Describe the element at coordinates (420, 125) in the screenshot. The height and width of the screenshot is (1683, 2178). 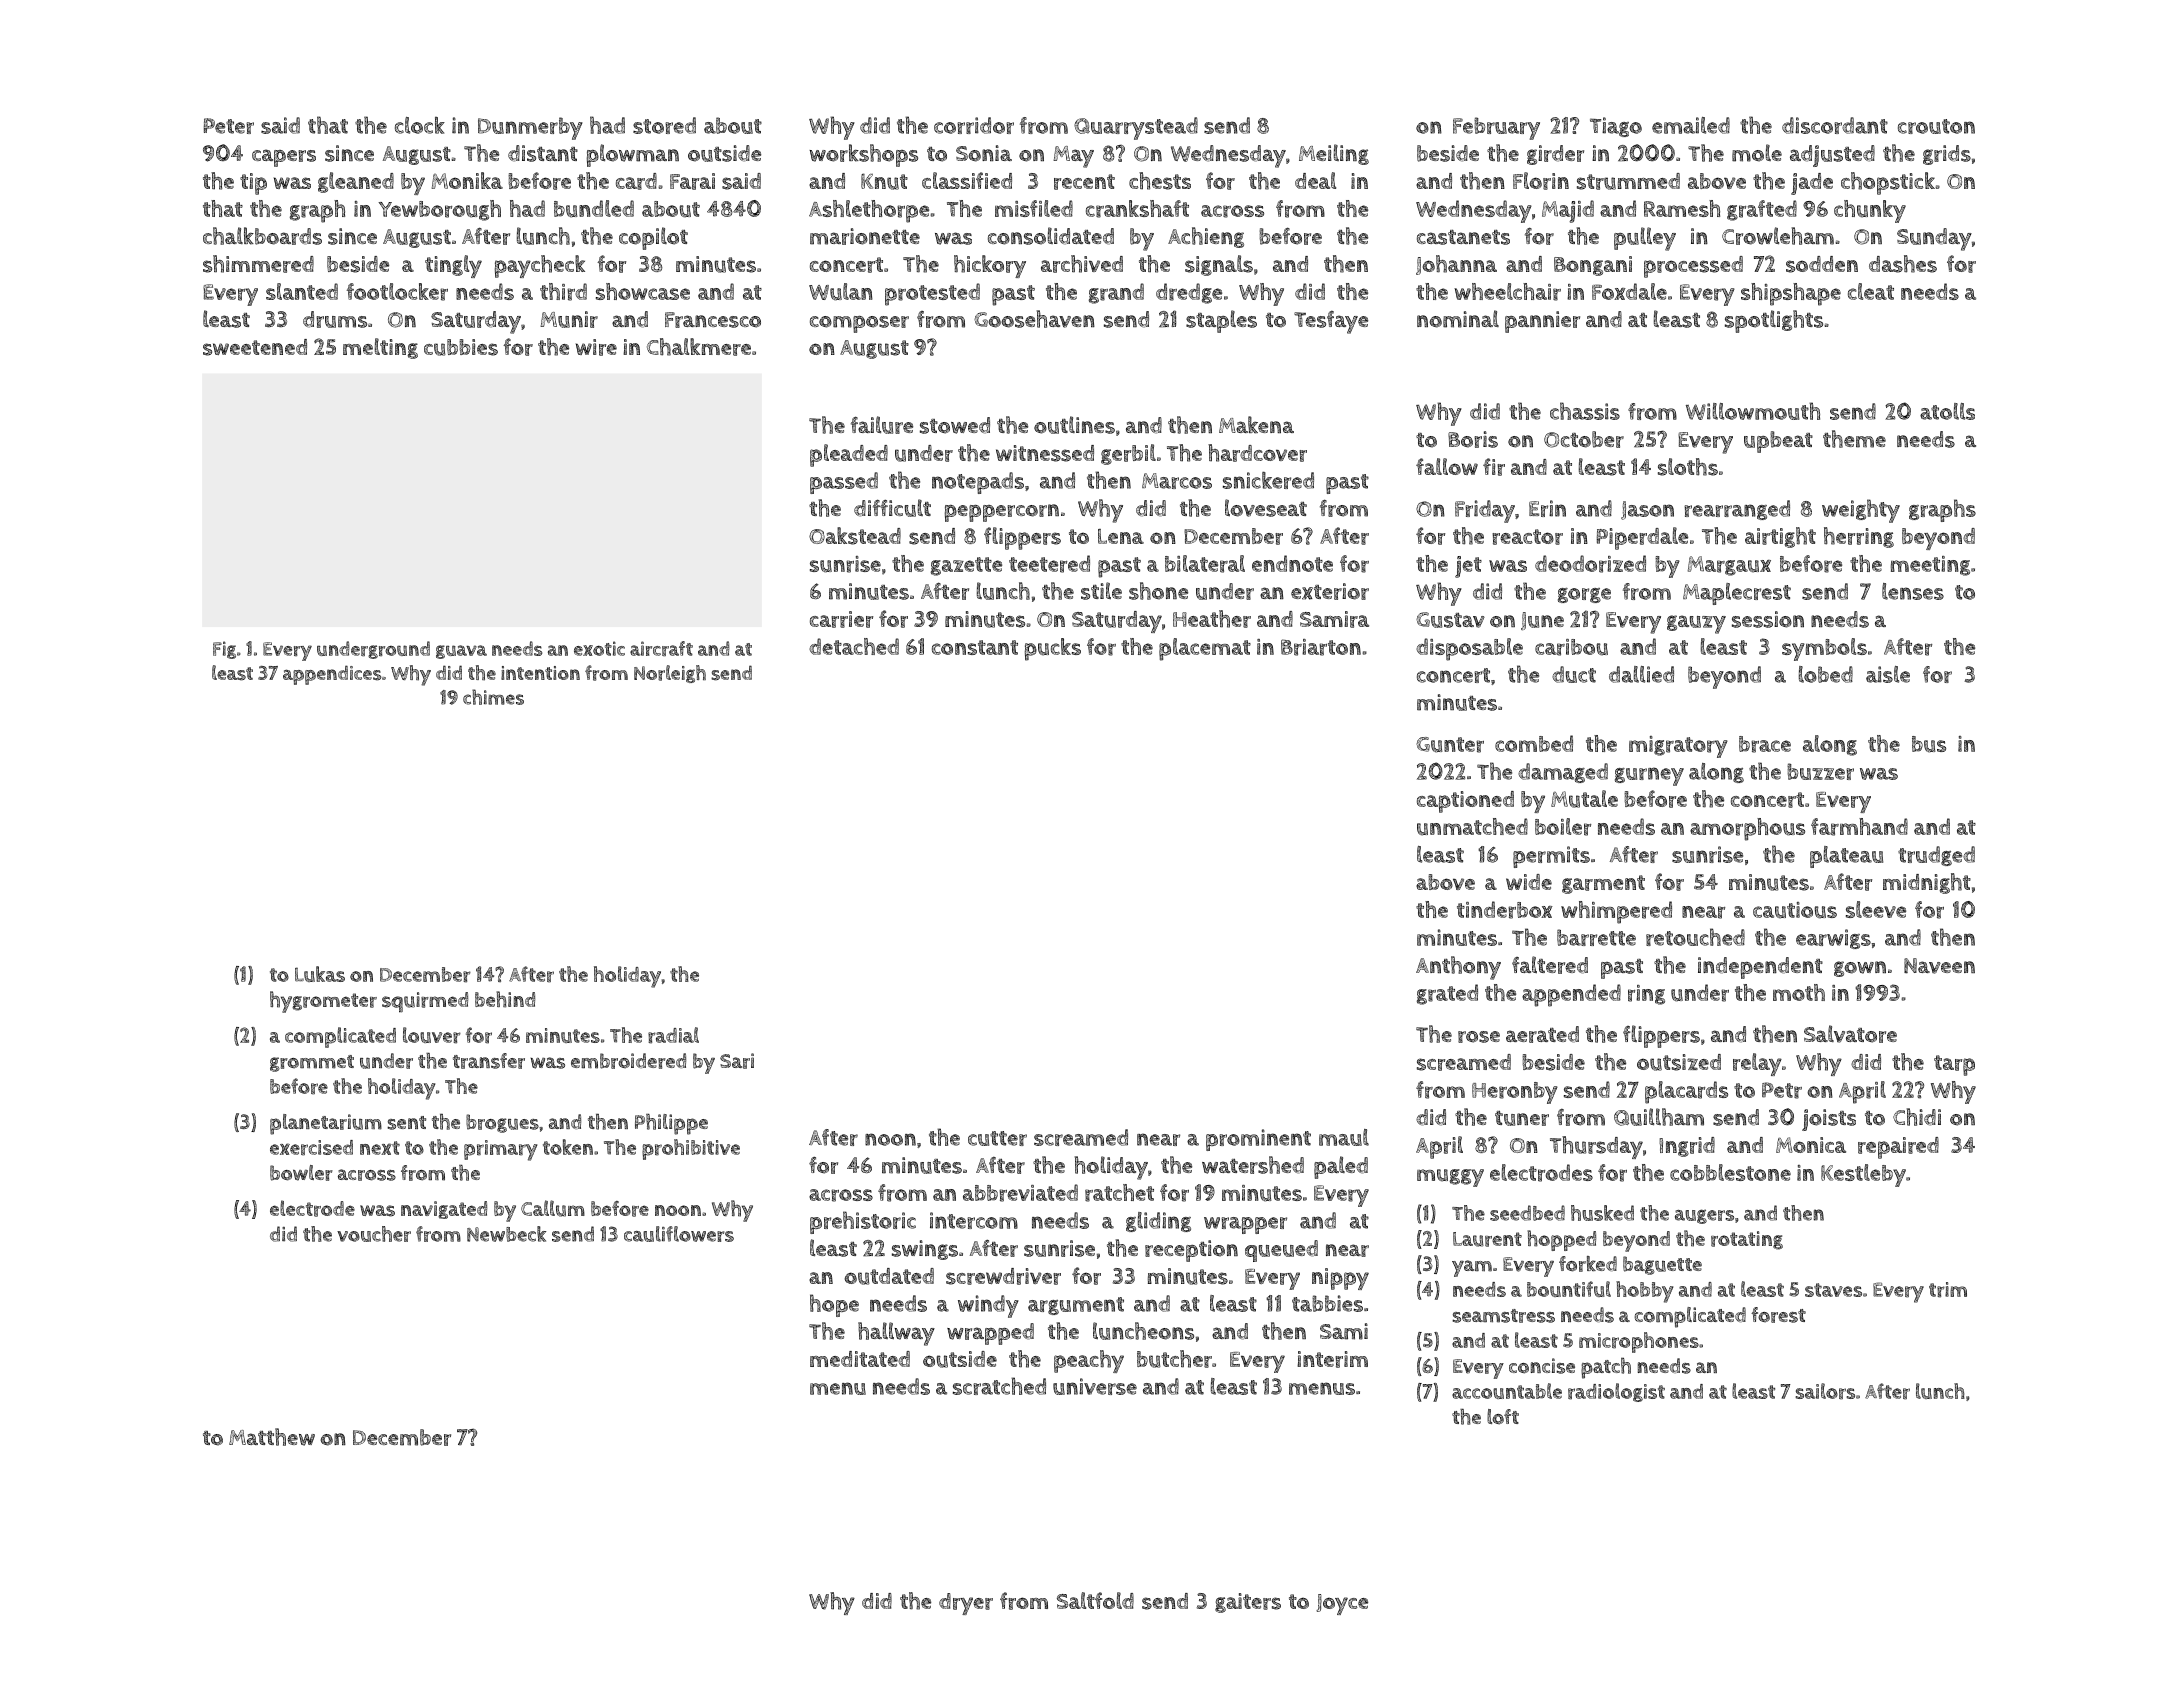
I see `clock` at that location.
